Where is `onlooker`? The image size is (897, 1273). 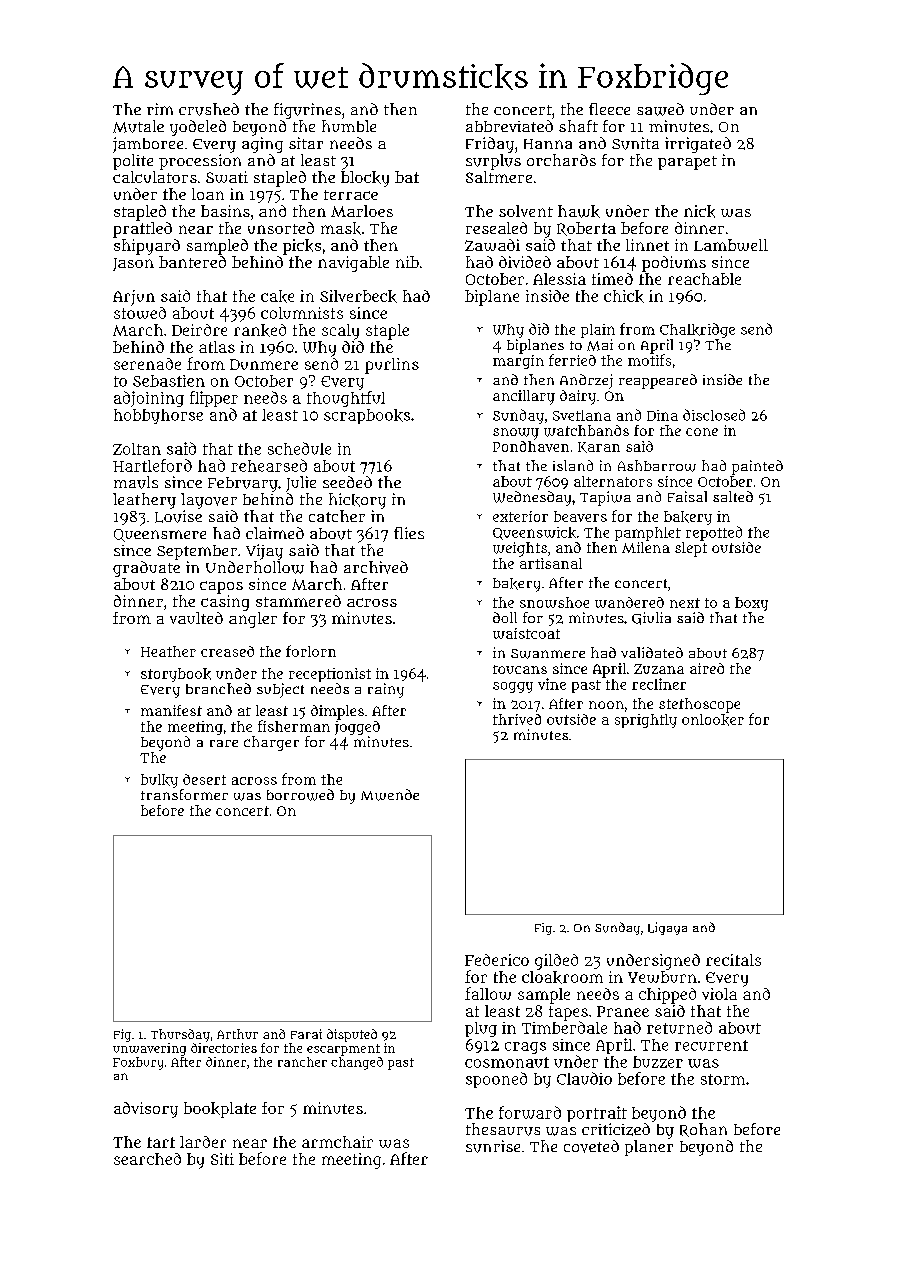 onlooker is located at coordinates (713, 720).
